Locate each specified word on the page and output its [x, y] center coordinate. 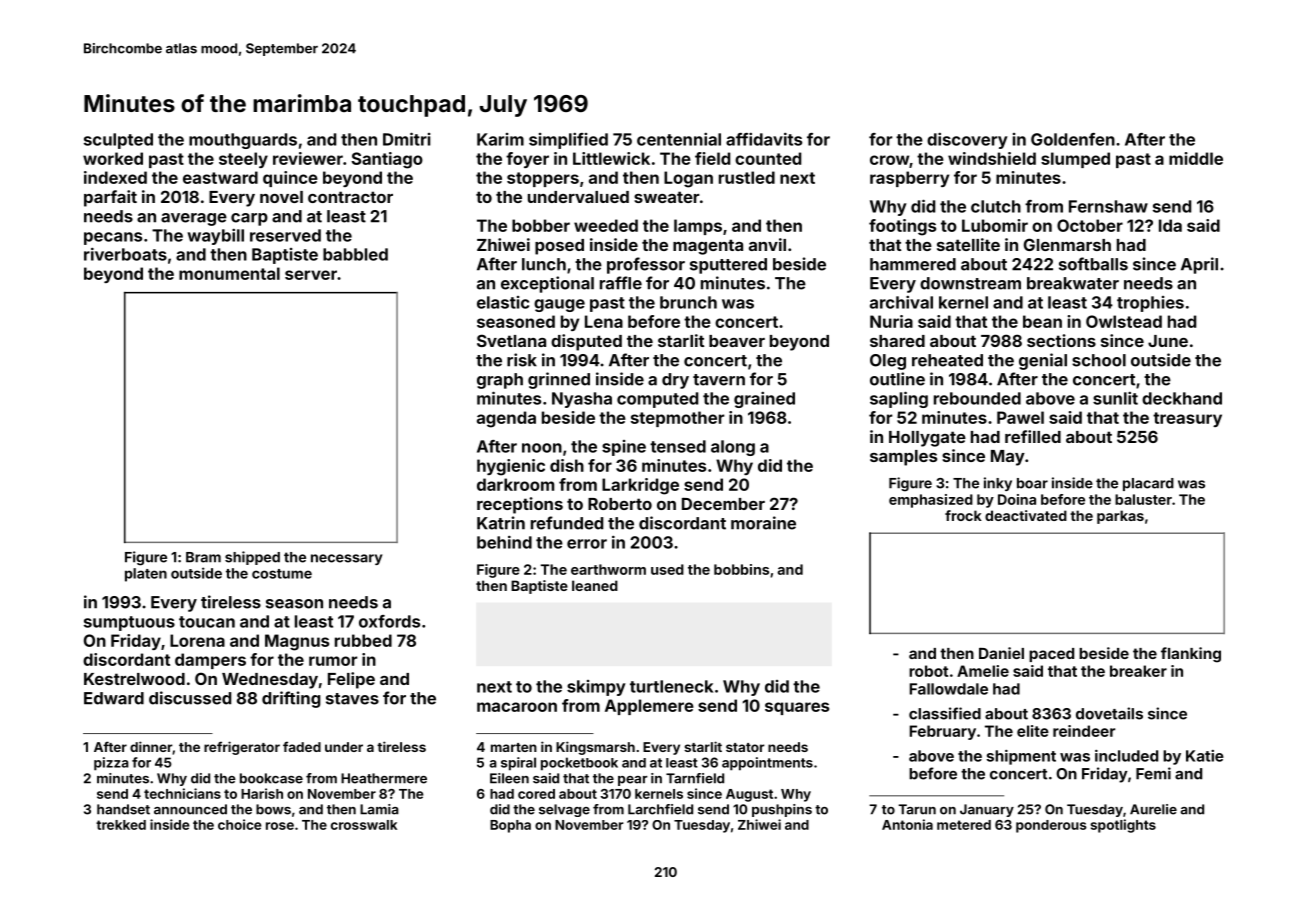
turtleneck [671, 686]
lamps [698, 227]
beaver [737, 341]
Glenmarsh [1067, 244]
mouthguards [243, 141]
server [311, 275]
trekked [121, 825]
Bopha [510, 826]
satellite [968, 244]
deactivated [1026, 515]
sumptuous [129, 623]
